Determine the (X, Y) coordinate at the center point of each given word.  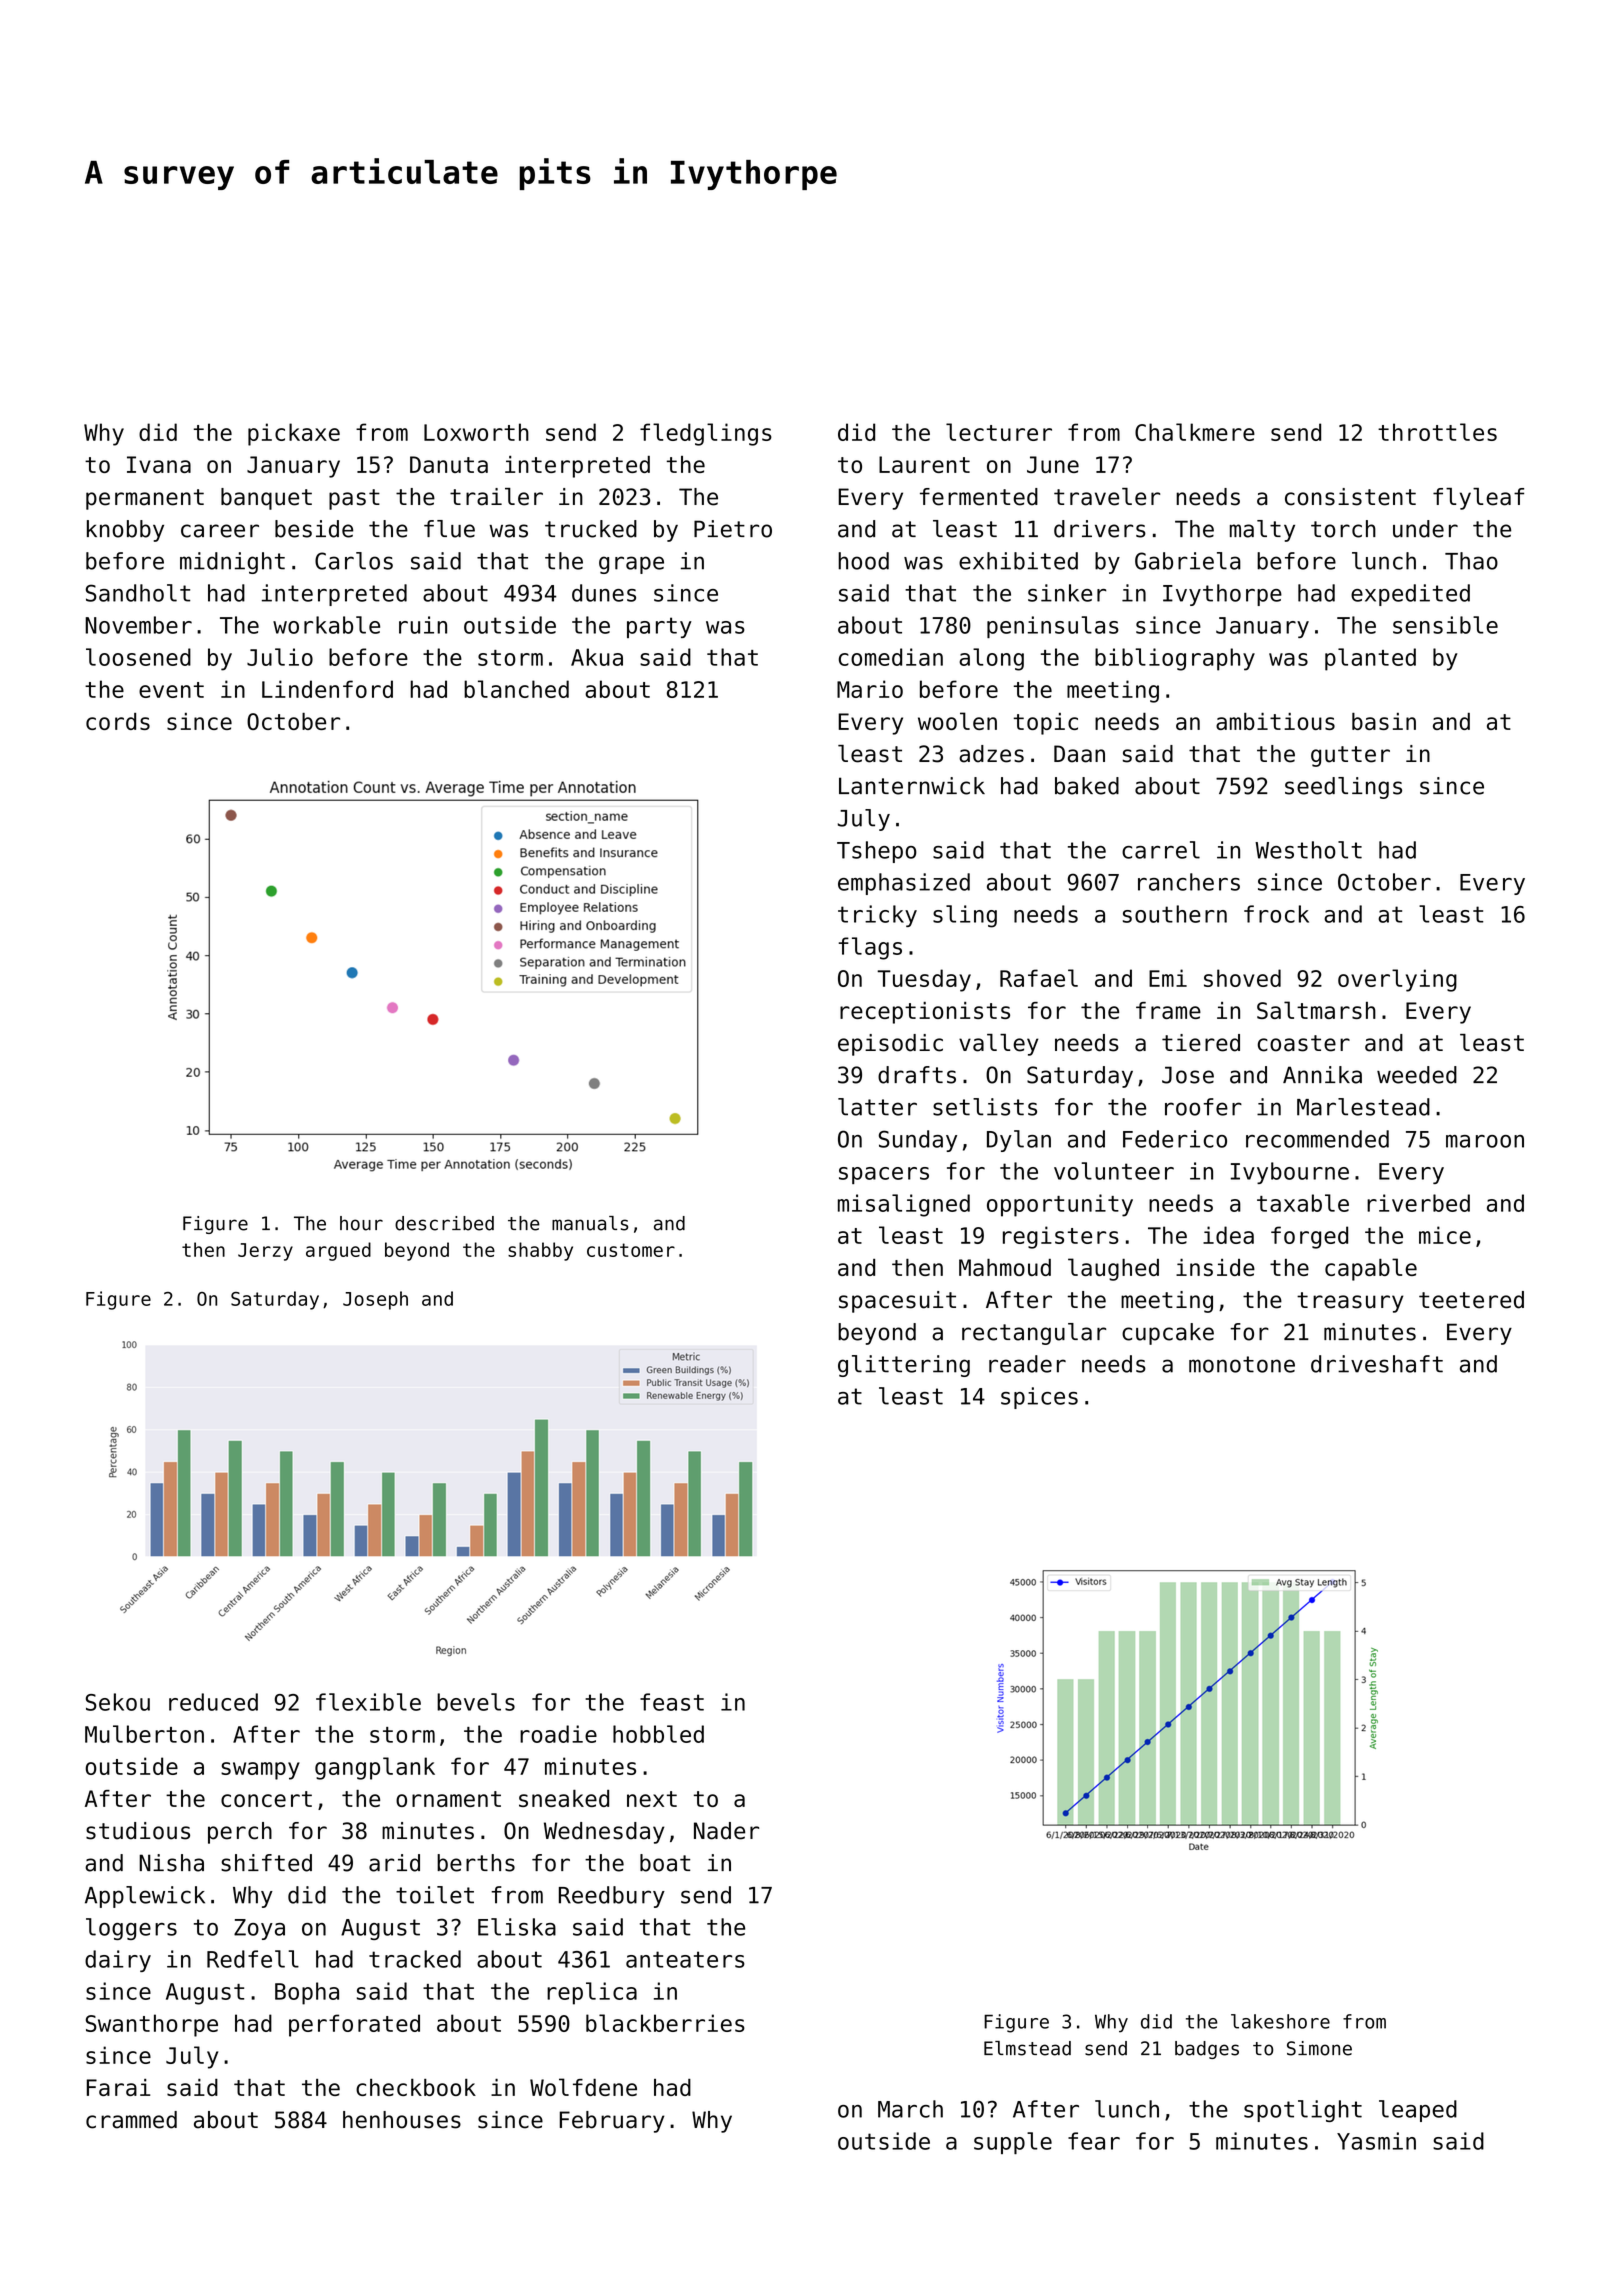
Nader (726, 1831)
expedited (1410, 595)
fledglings (706, 434)
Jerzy (265, 1252)
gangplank (375, 1768)
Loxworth (476, 432)
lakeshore (1280, 2021)
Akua (597, 657)
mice (1445, 1235)
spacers (884, 1175)
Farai (118, 2087)
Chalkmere (1195, 432)
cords (118, 721)
